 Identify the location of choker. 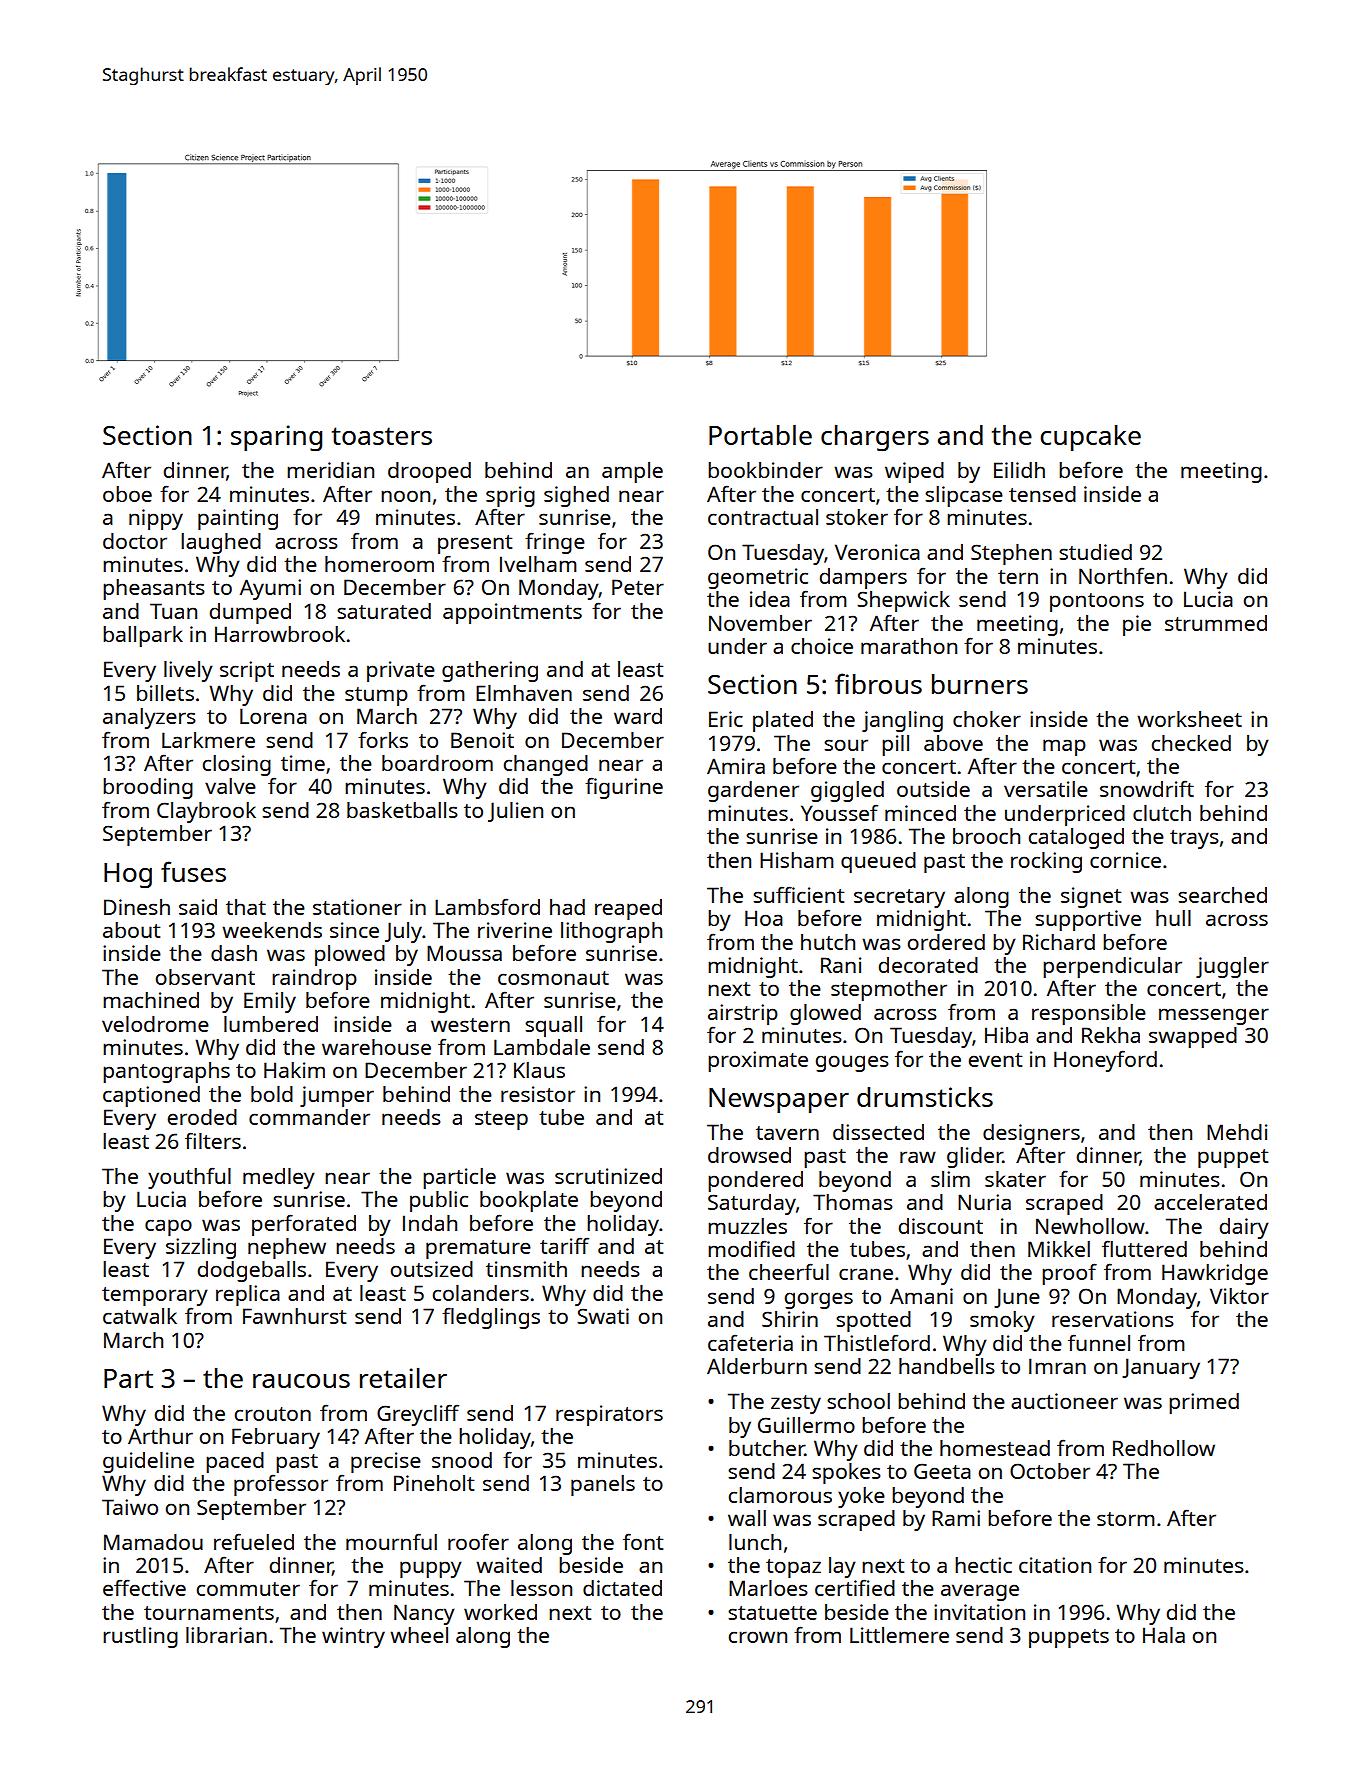
(987, 719).
